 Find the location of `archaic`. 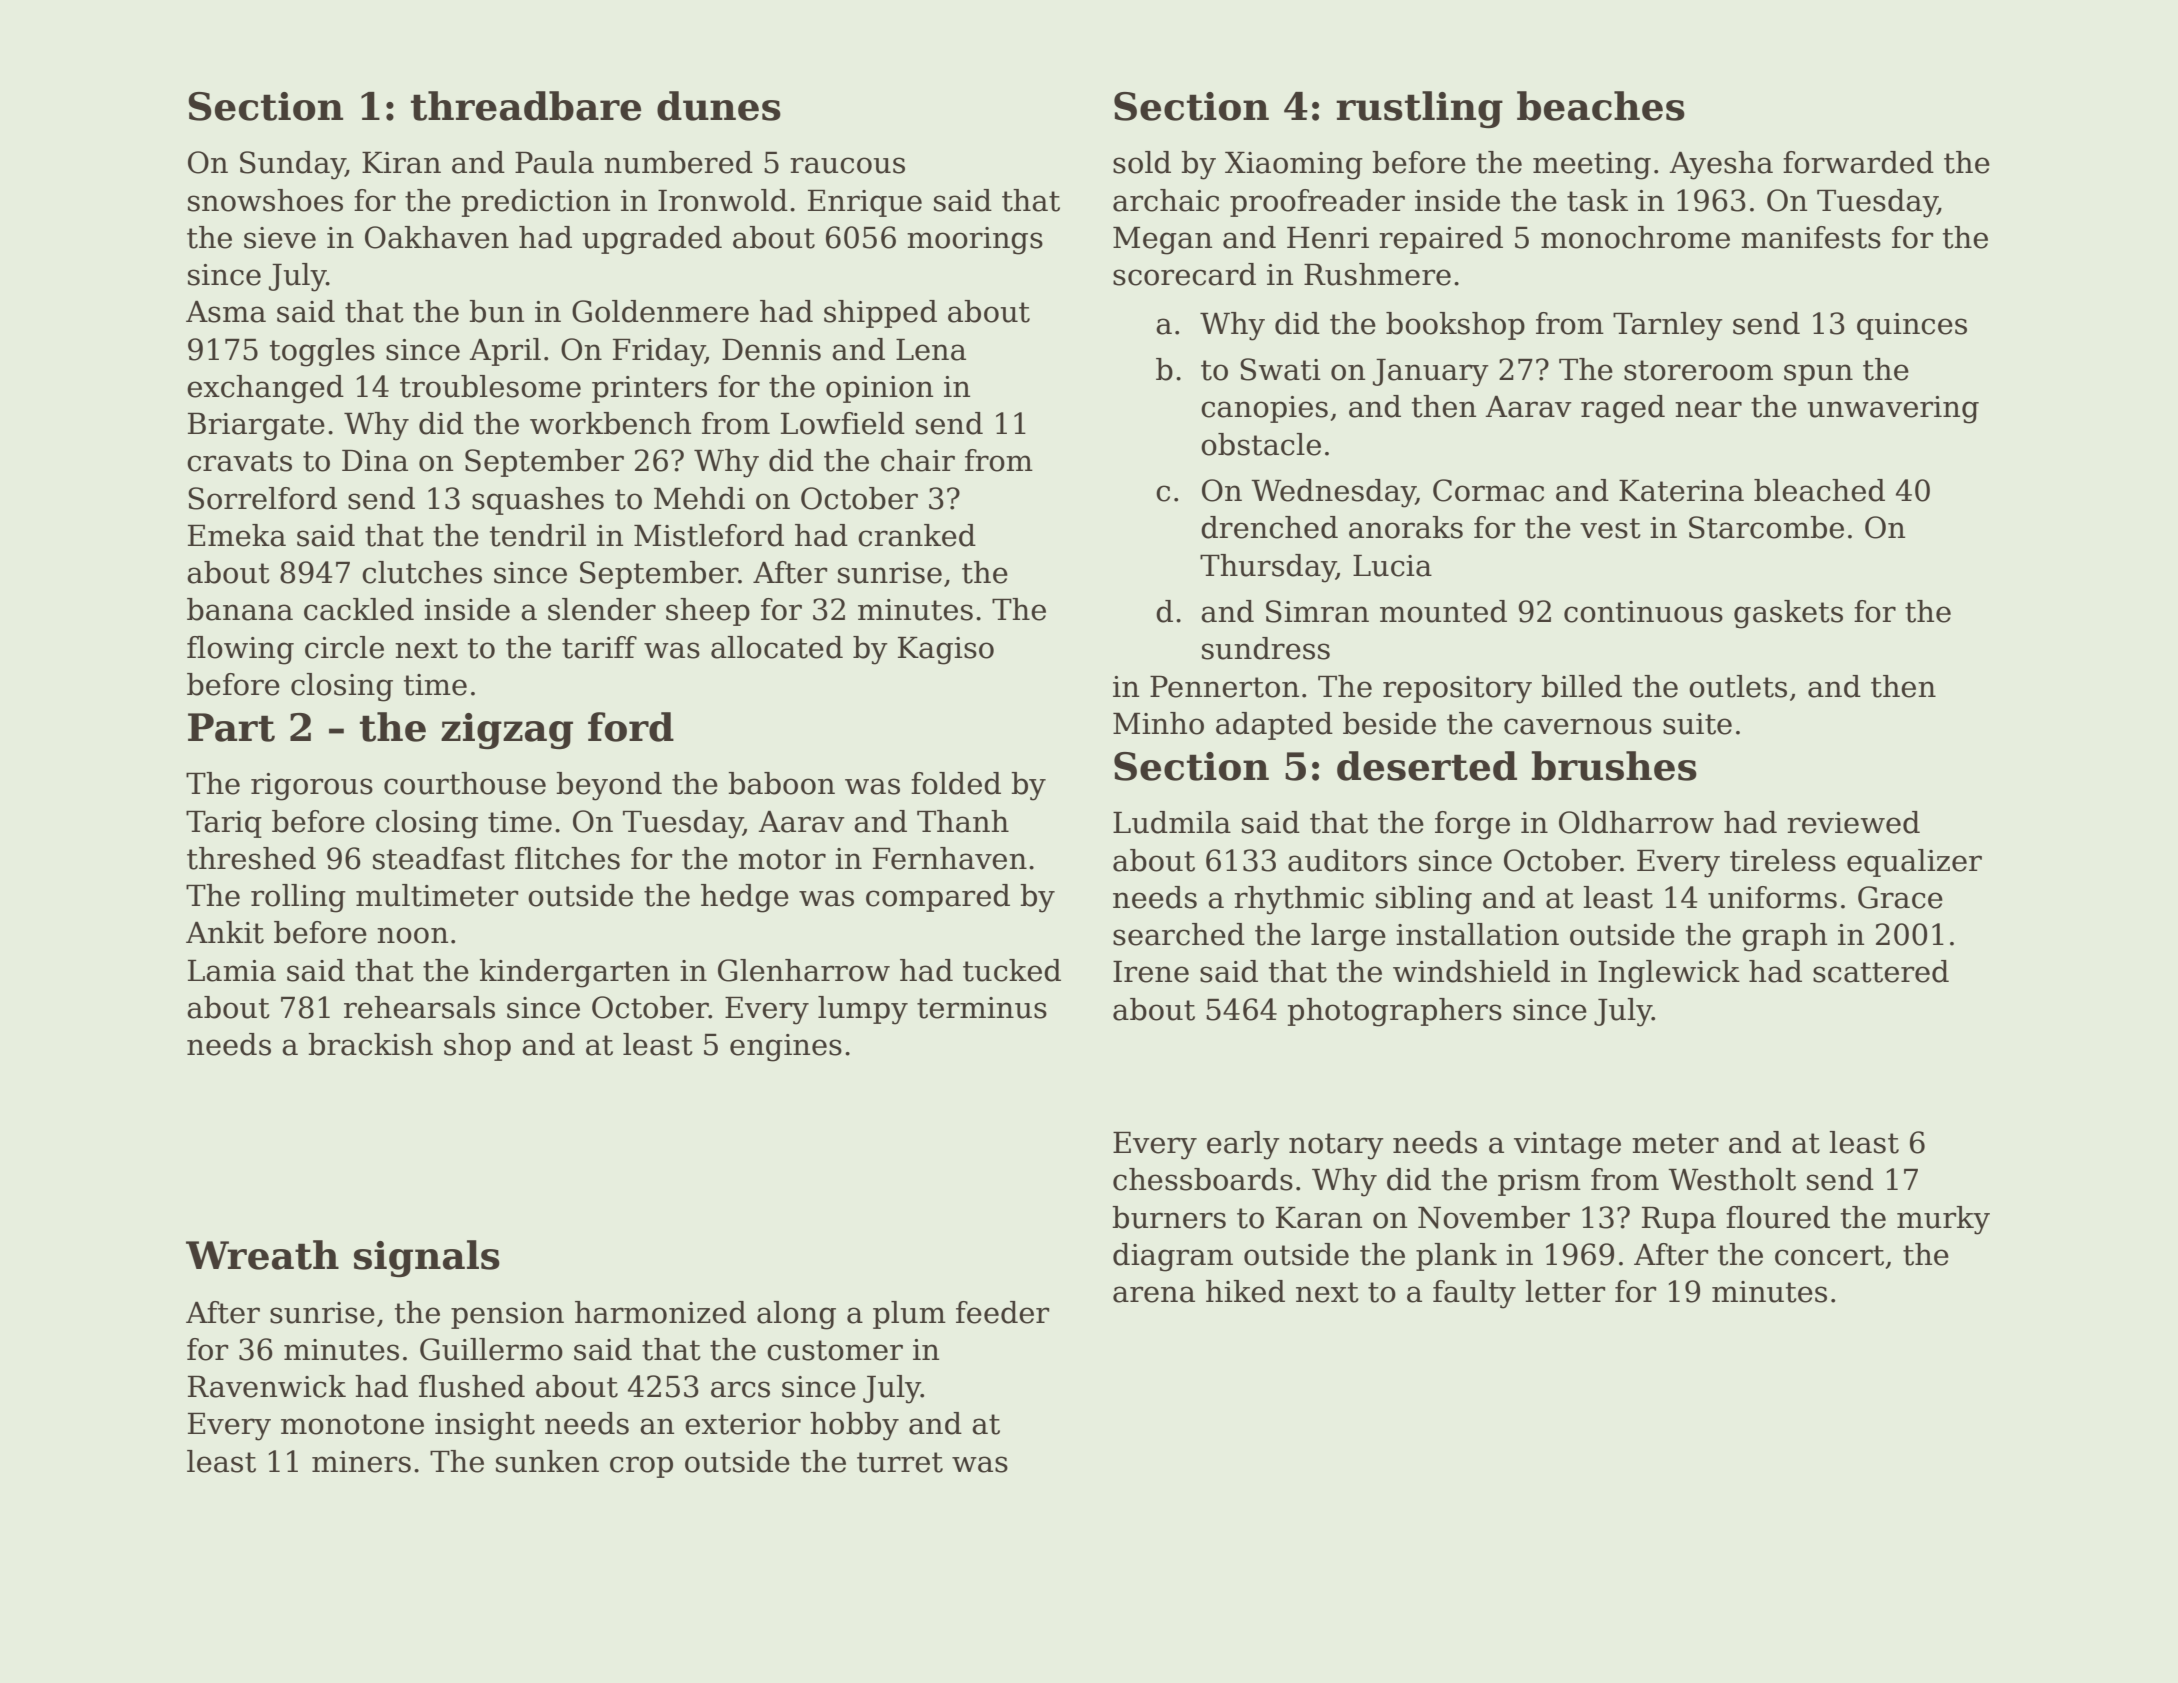

archaic is located at coordinates (1166, 200).
